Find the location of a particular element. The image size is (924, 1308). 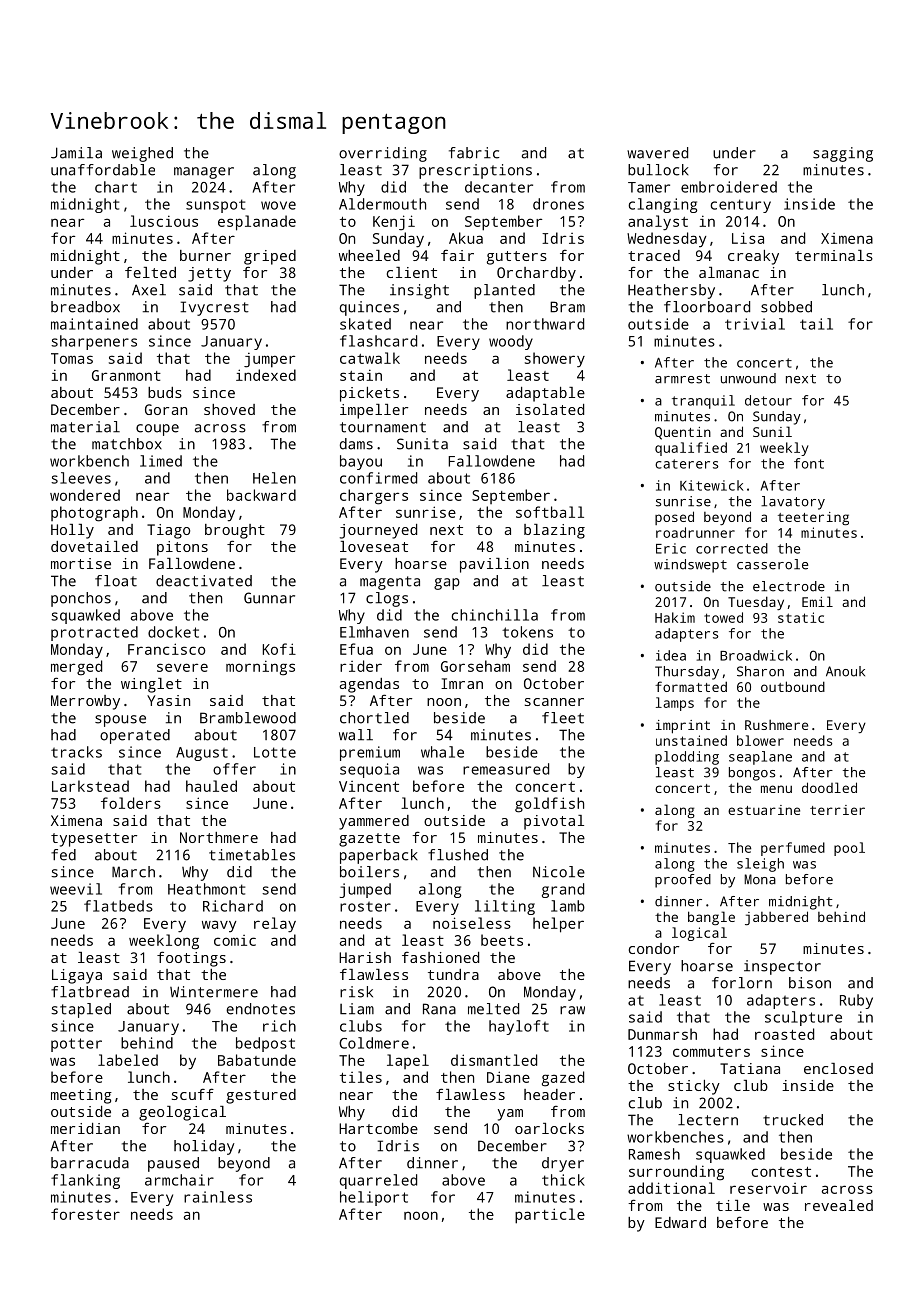

isolated is located at coordinates (550, 409).
